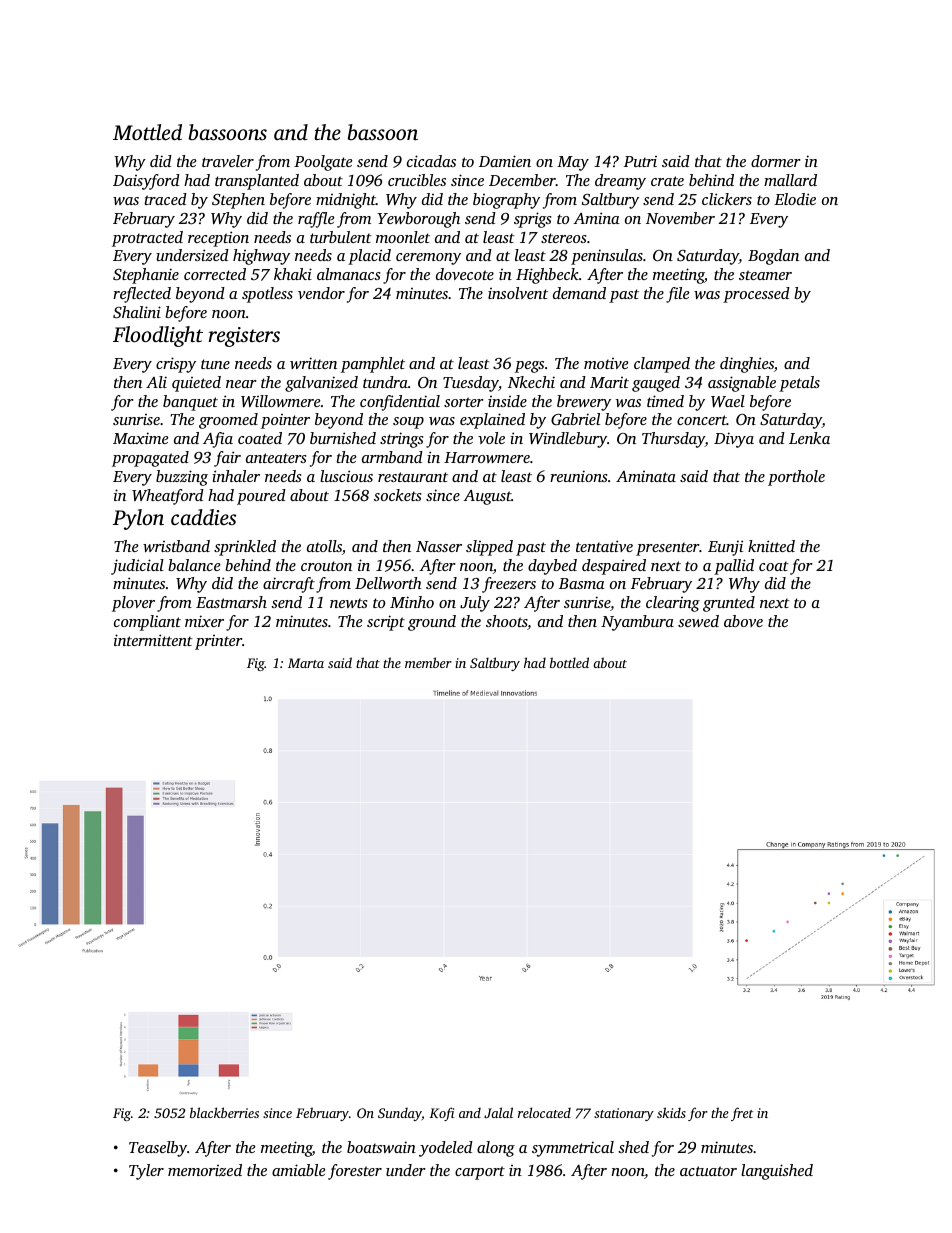 The image size is (952, 1233). I want to click on fret, so click(742, 1114).
